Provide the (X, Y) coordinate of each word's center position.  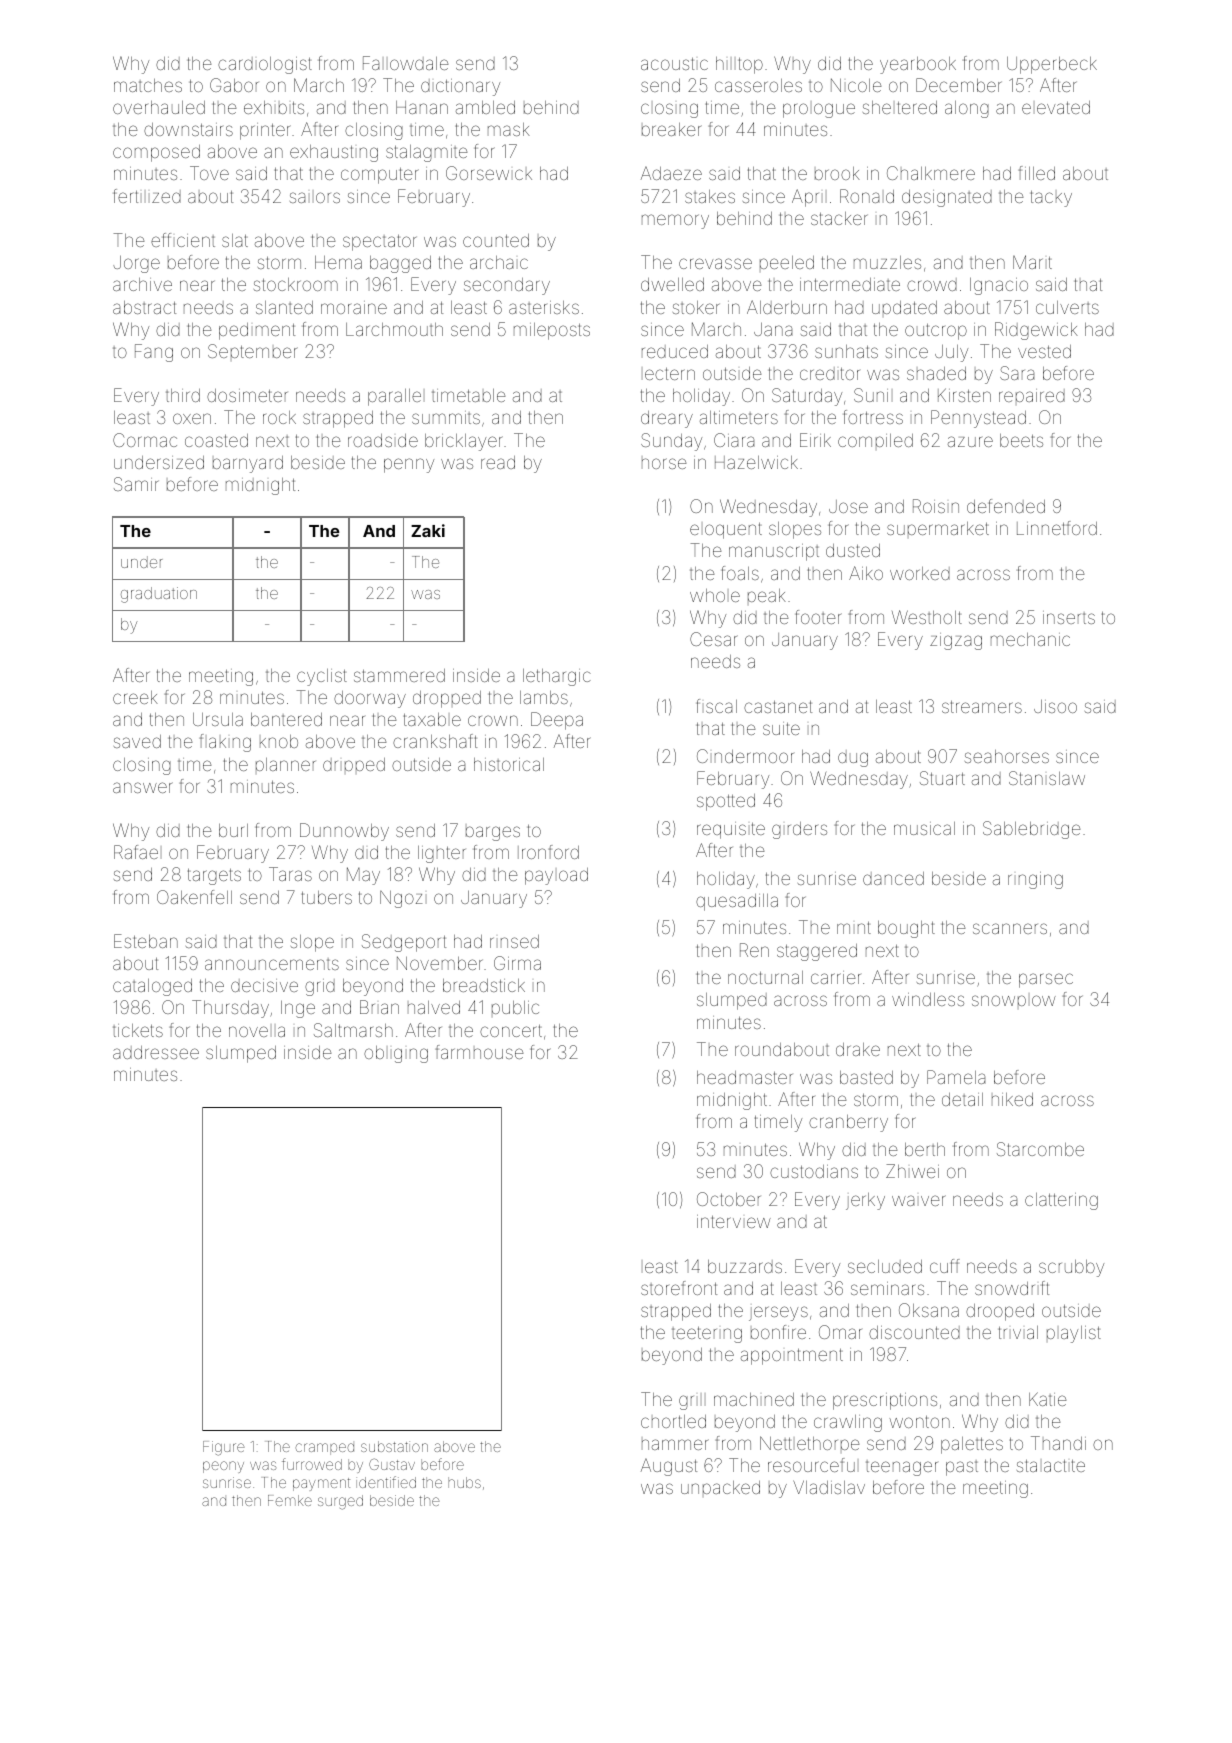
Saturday (807, 397)
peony (223, 1467)
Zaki (428, 530)
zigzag (956, 641)
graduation (159, 595)
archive (142, 284)
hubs (464, 1482)
